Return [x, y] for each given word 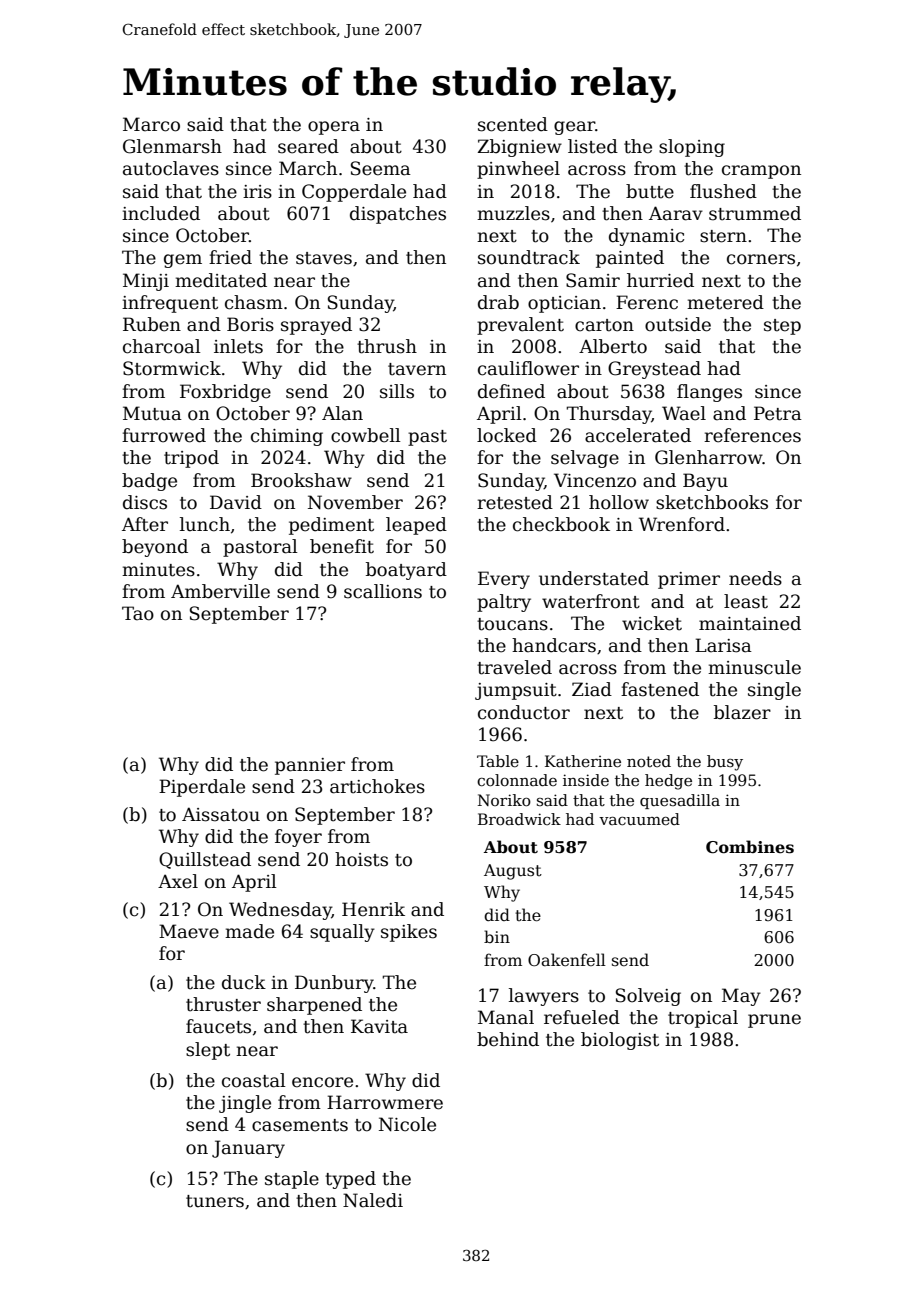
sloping [692, 148]
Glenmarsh [172, 146]
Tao [138, 613]
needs [755, 578]
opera [334, 128]
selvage [585, 459]
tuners [215, 1201]
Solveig [648, 997]
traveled [514, 667]
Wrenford [682, 524]
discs [145, 502]
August [513, 872]
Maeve [189, 931]
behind [508, 1039]
